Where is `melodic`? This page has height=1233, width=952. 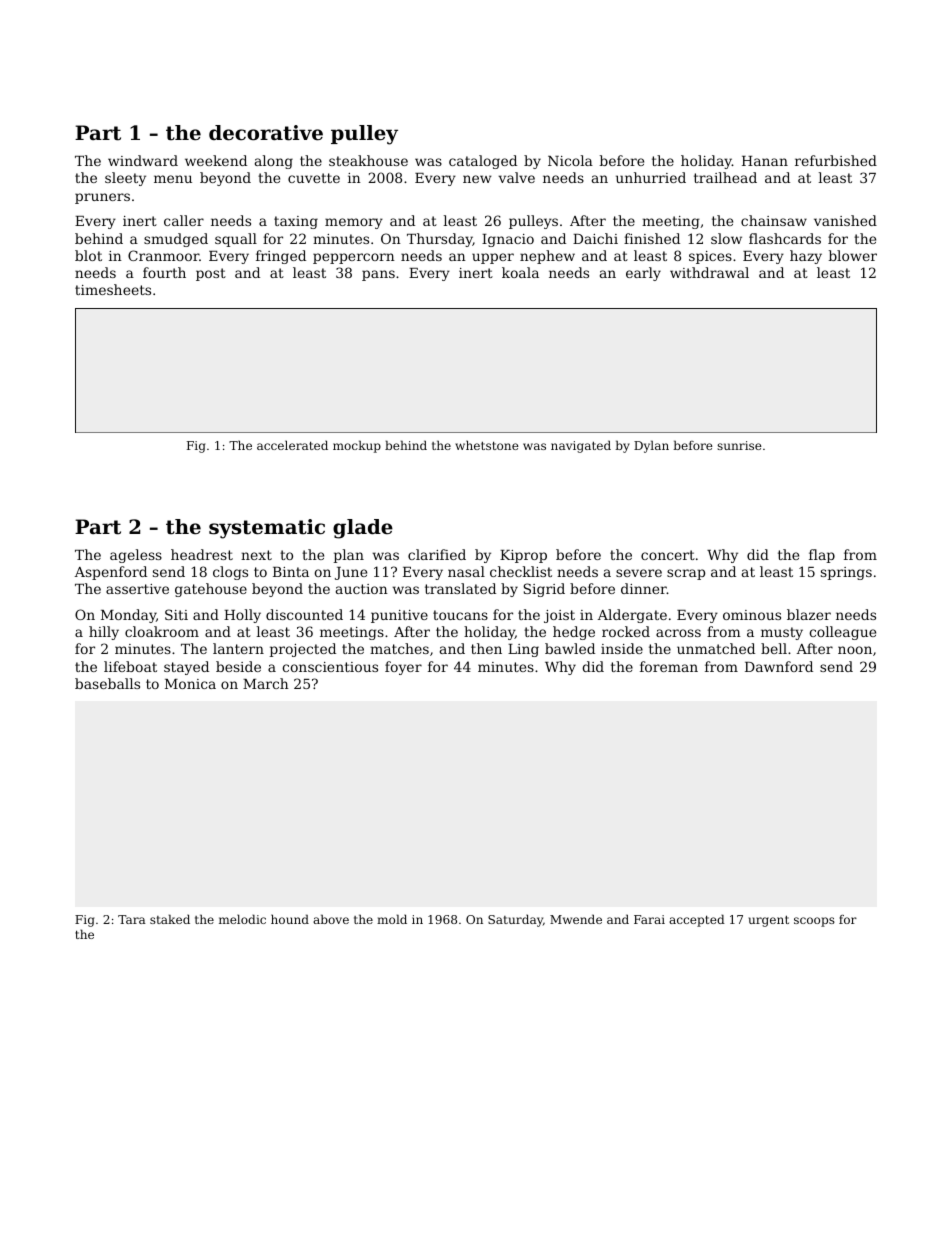 melodic is located at coordinates (242, 919).
